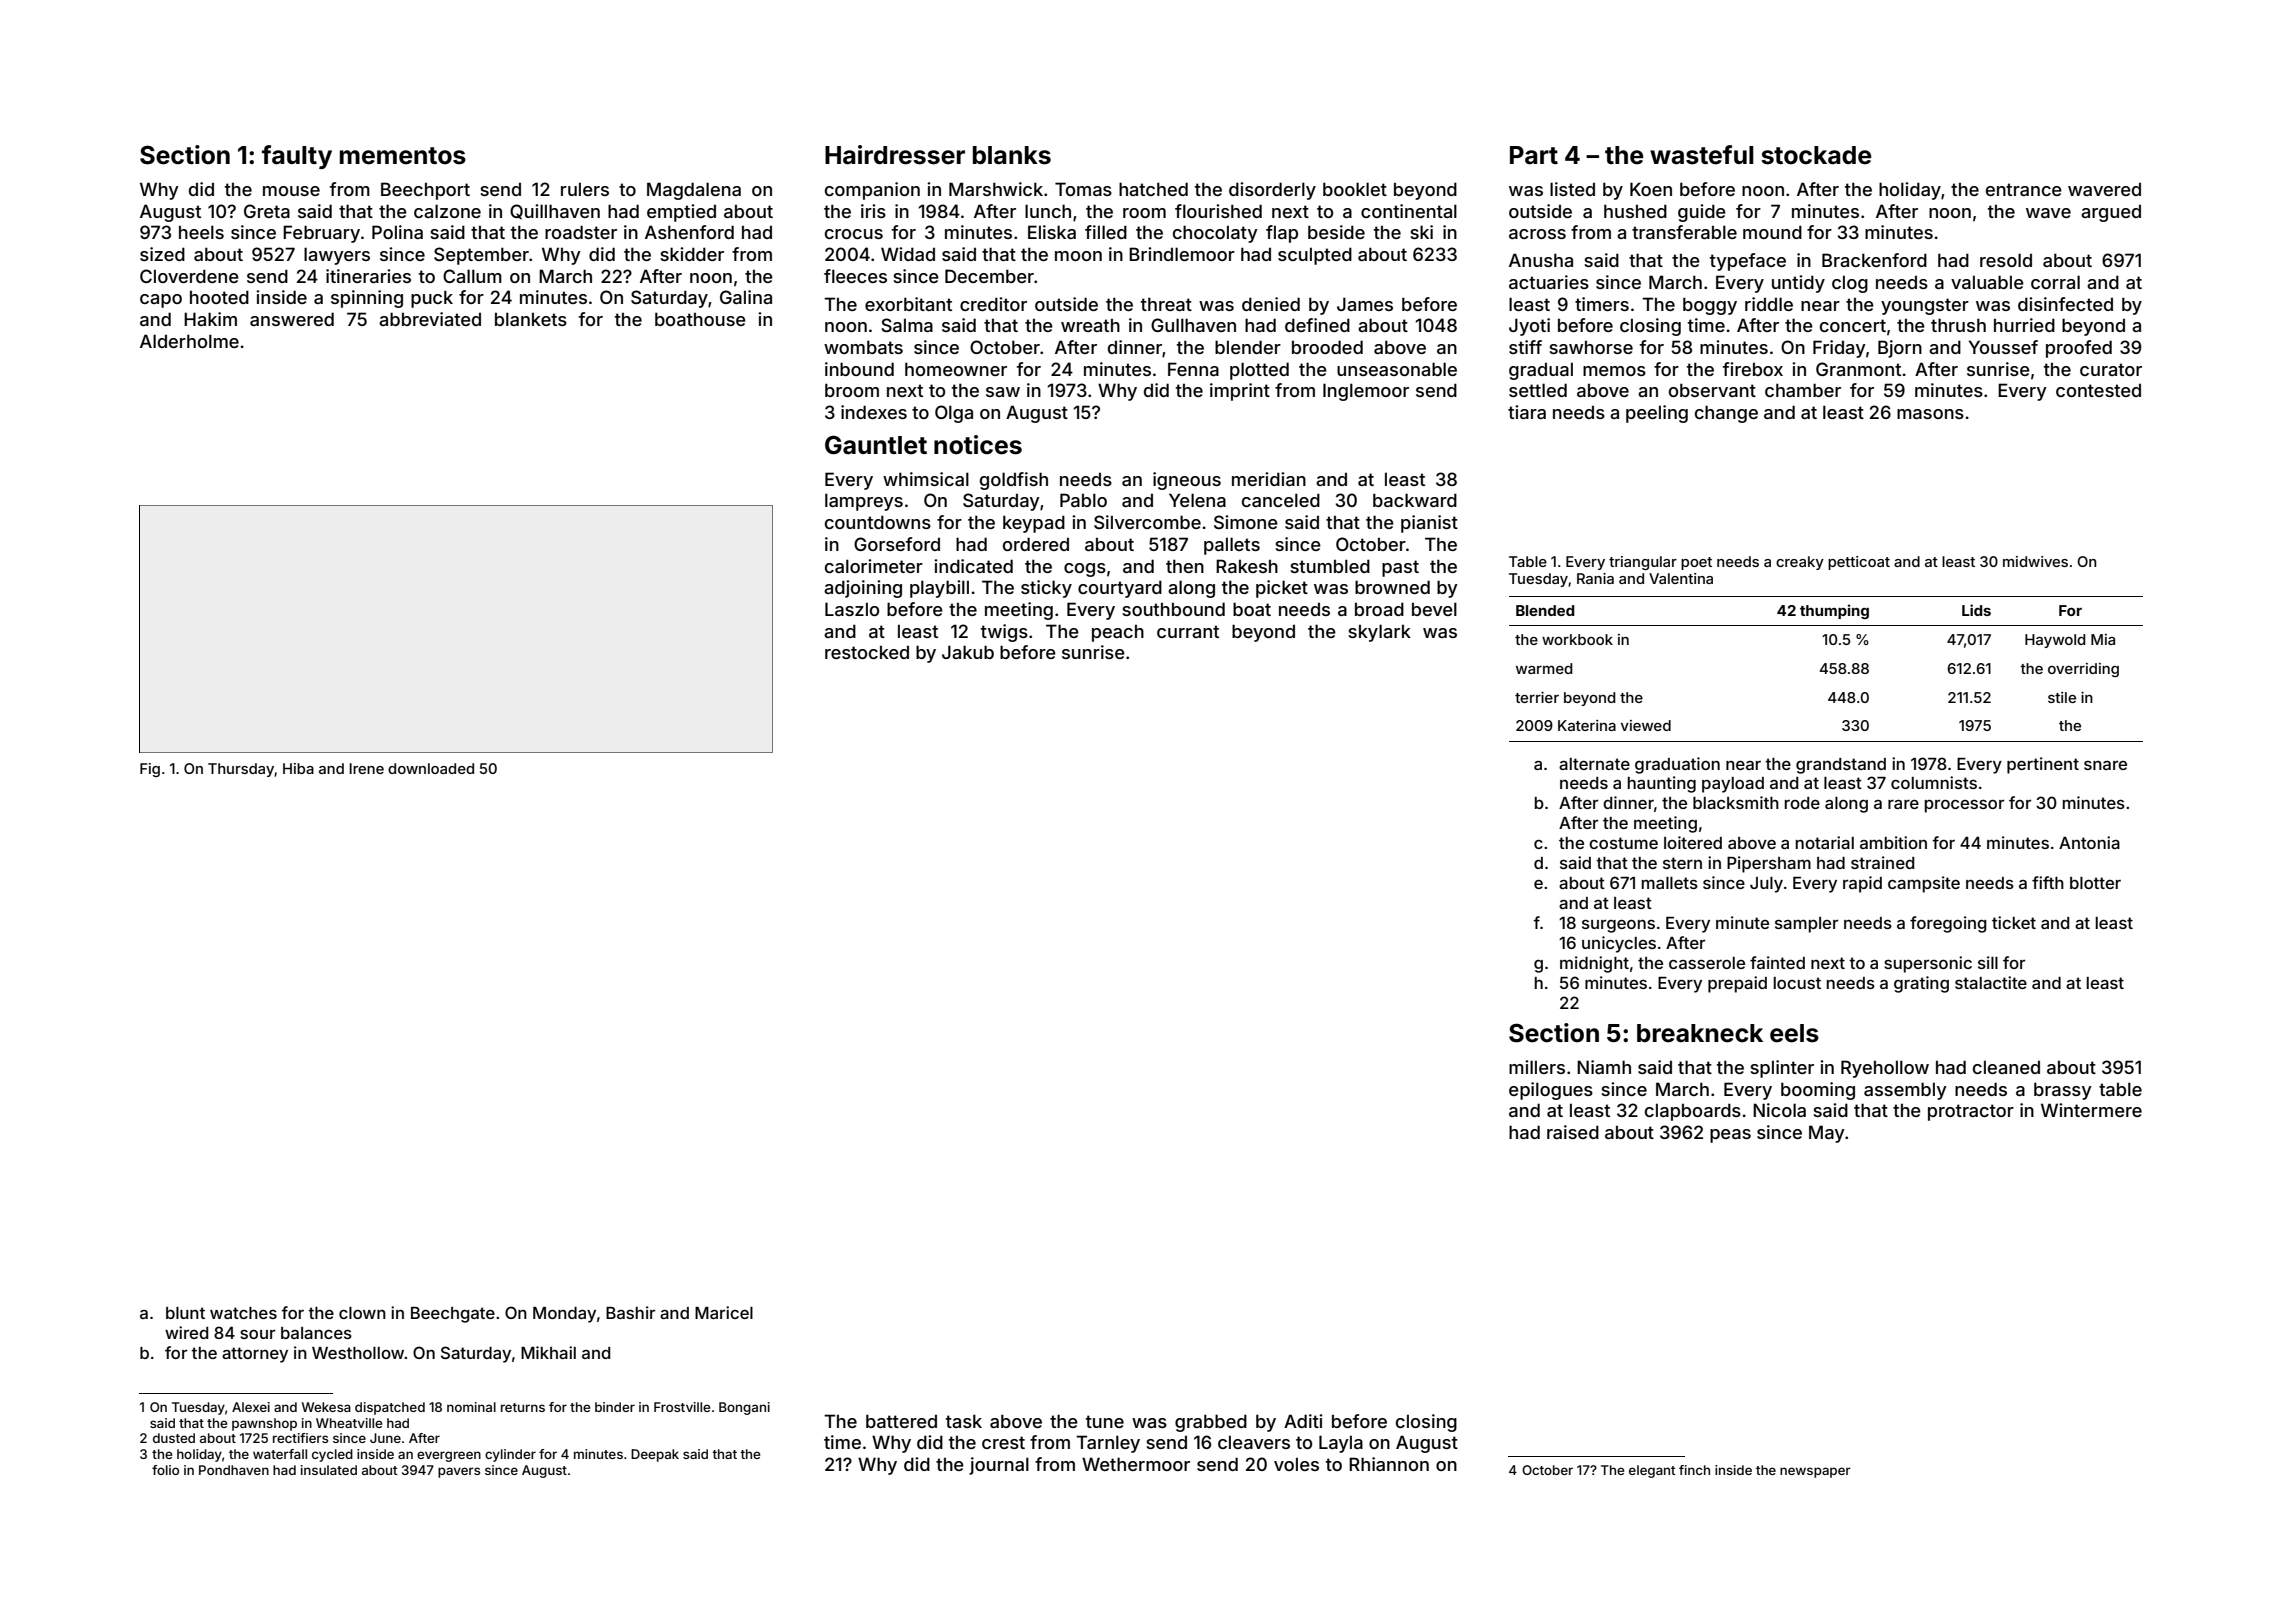 The image size is (2282, 1614). I want to click on wired, so click(186, 1332).
